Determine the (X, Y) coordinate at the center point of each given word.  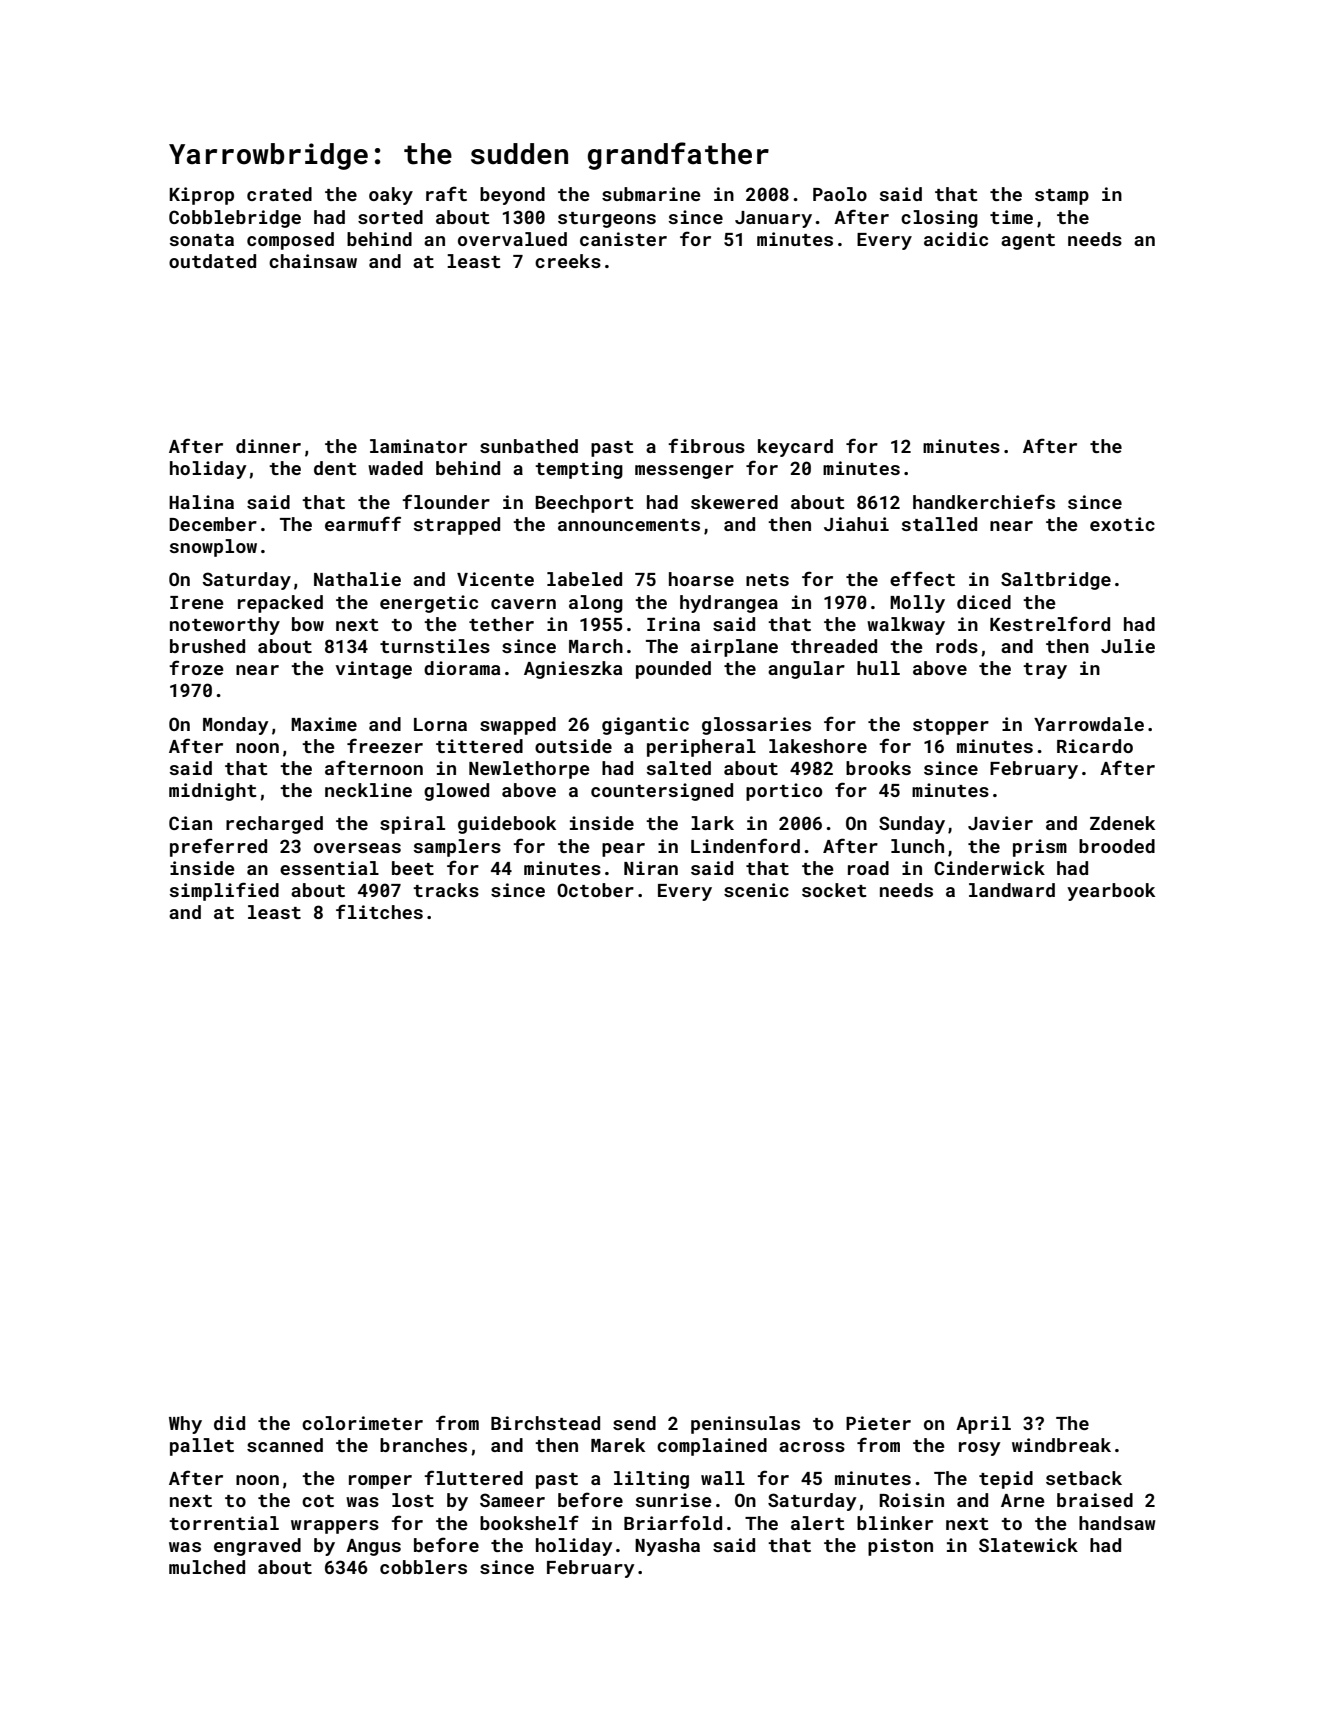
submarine (651, 194)
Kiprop (201, 196)
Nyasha (667, 1547)
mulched (207, 1567)
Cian (190, 823)
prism (1040, 848)
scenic (756, 890)
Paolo (840, 194)
